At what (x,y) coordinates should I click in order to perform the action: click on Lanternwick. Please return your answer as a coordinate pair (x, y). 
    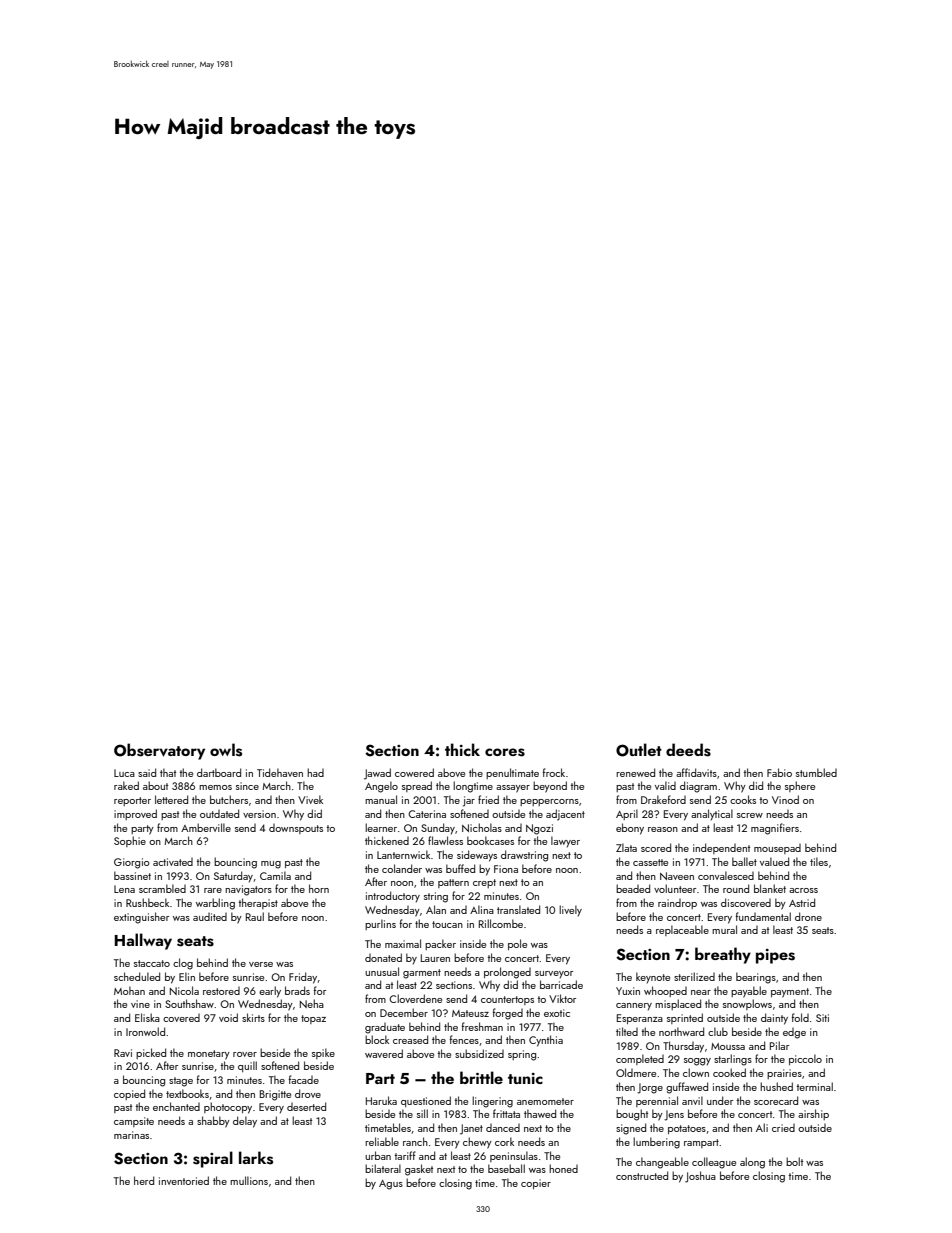
    Looking at the image, I should click on (403, 854).
